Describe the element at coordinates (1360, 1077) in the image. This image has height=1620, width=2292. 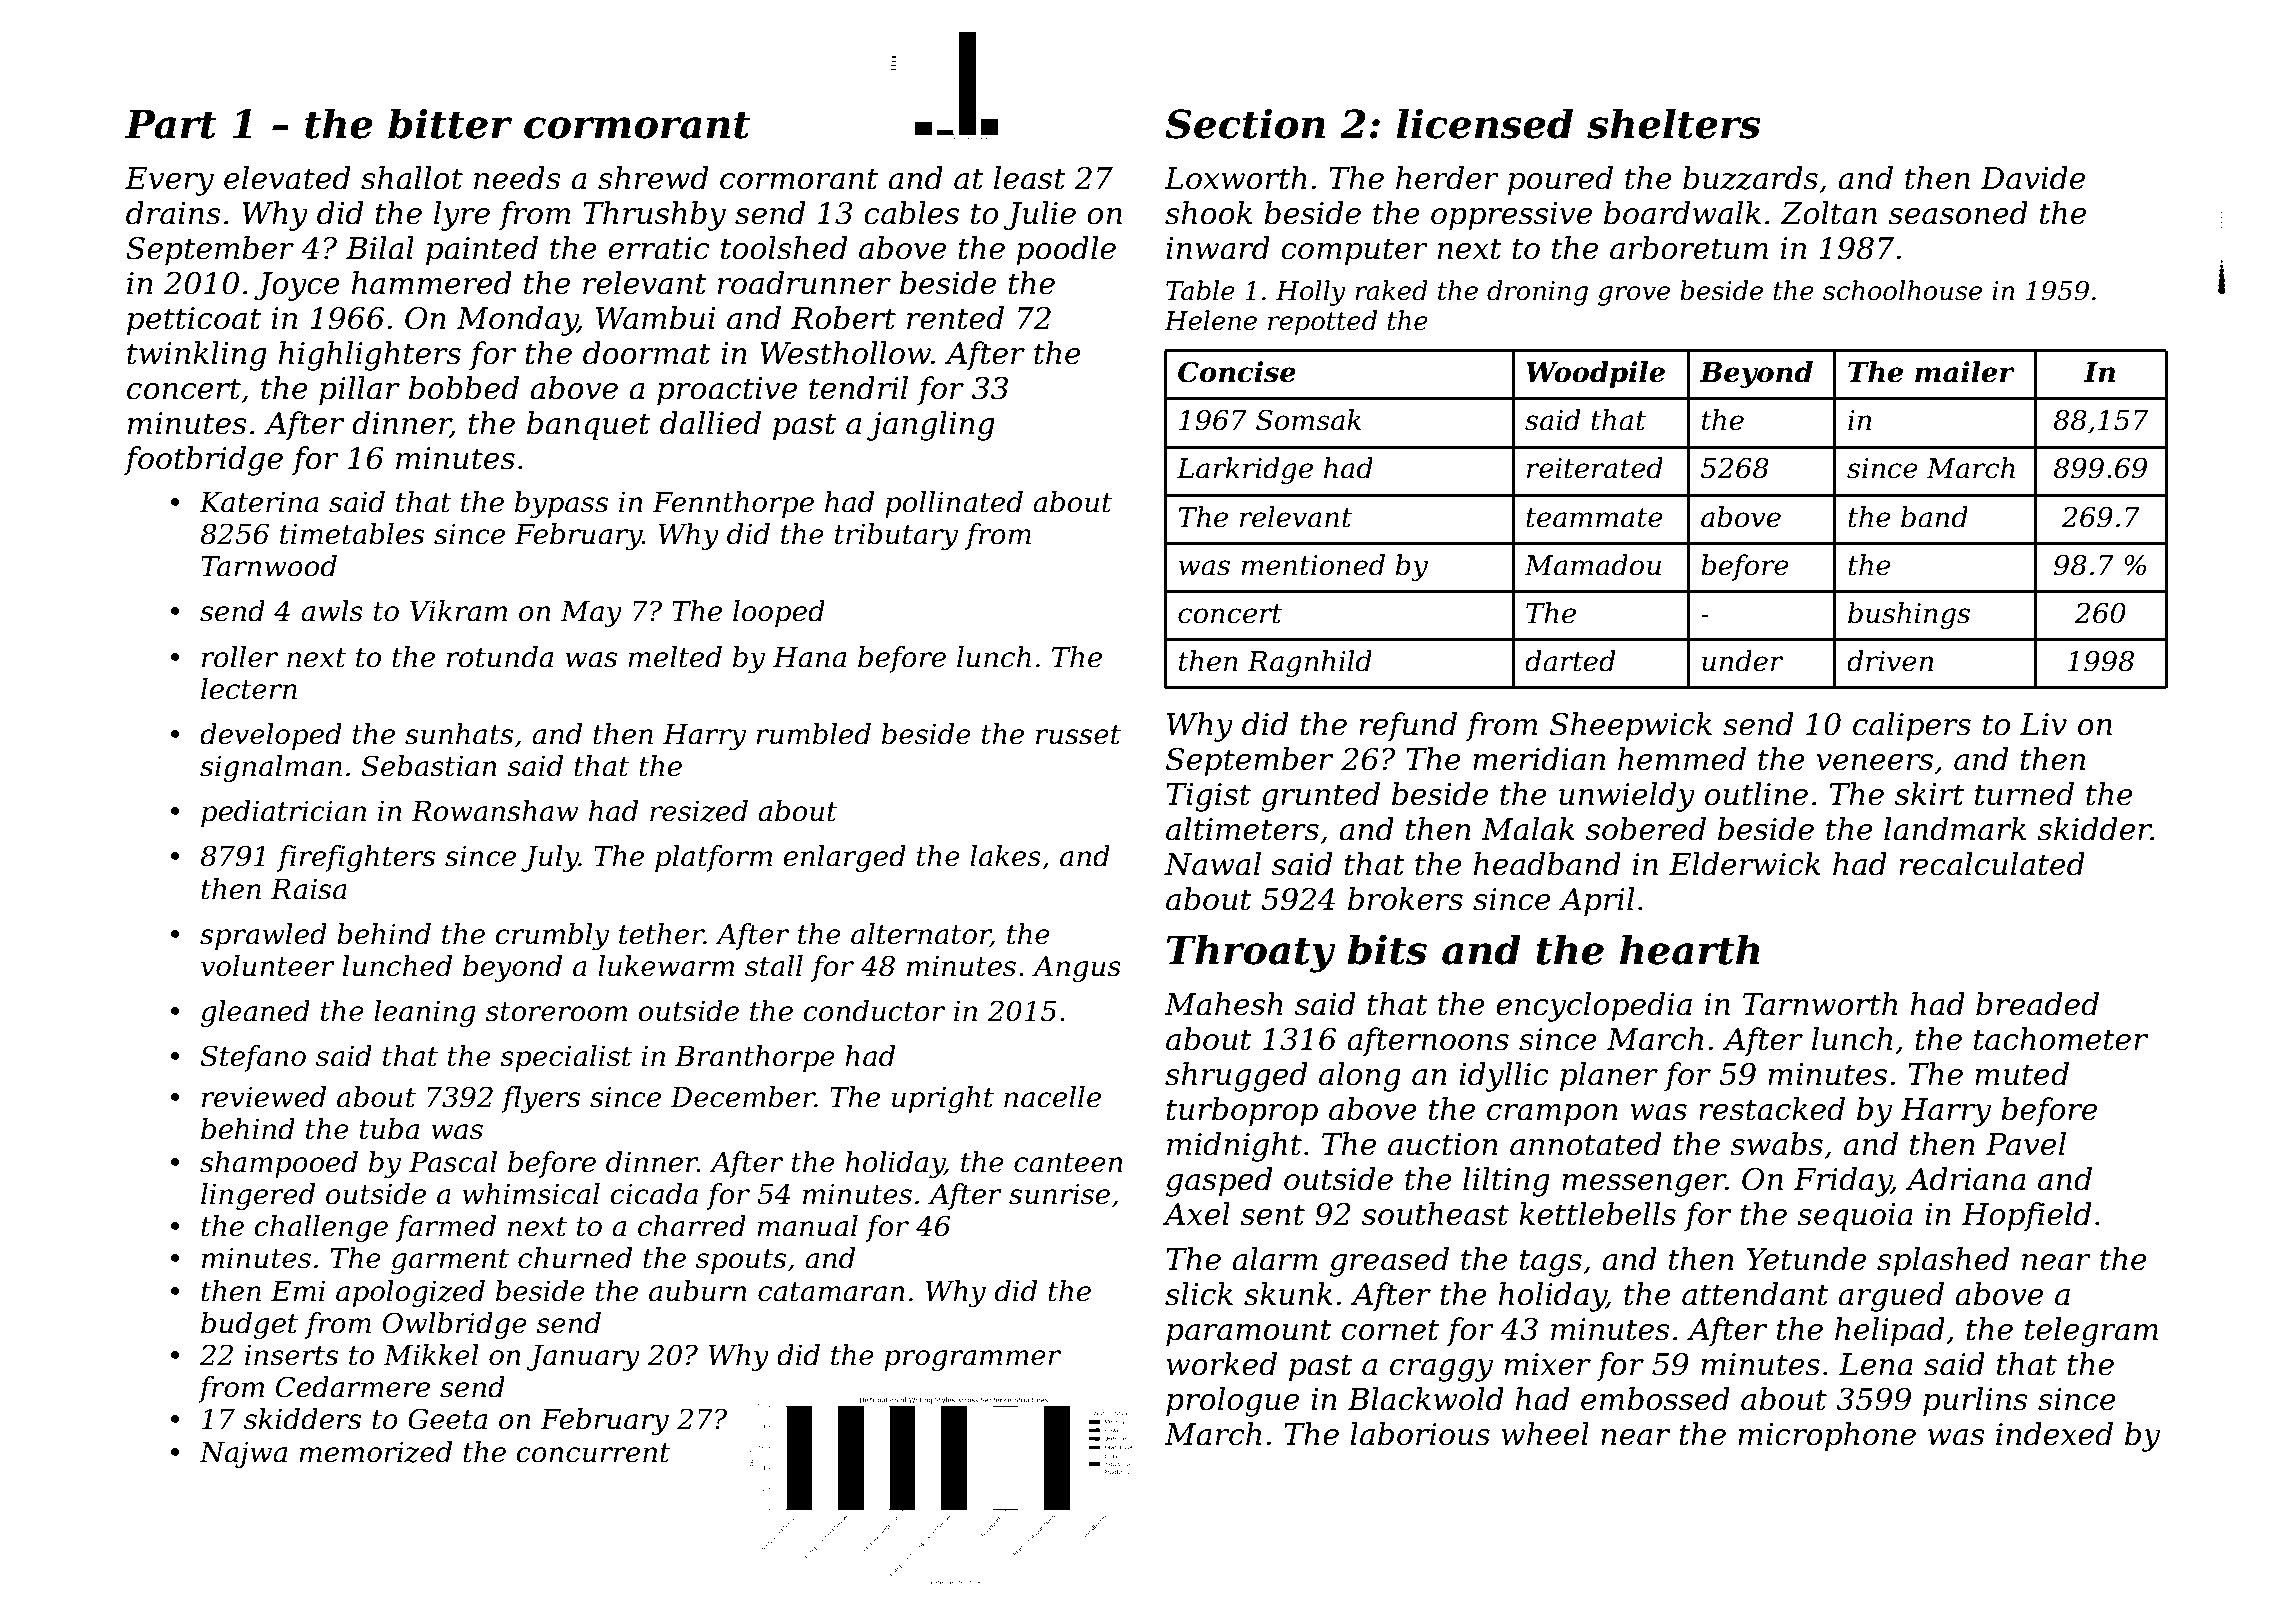
I see `along` at that location.
